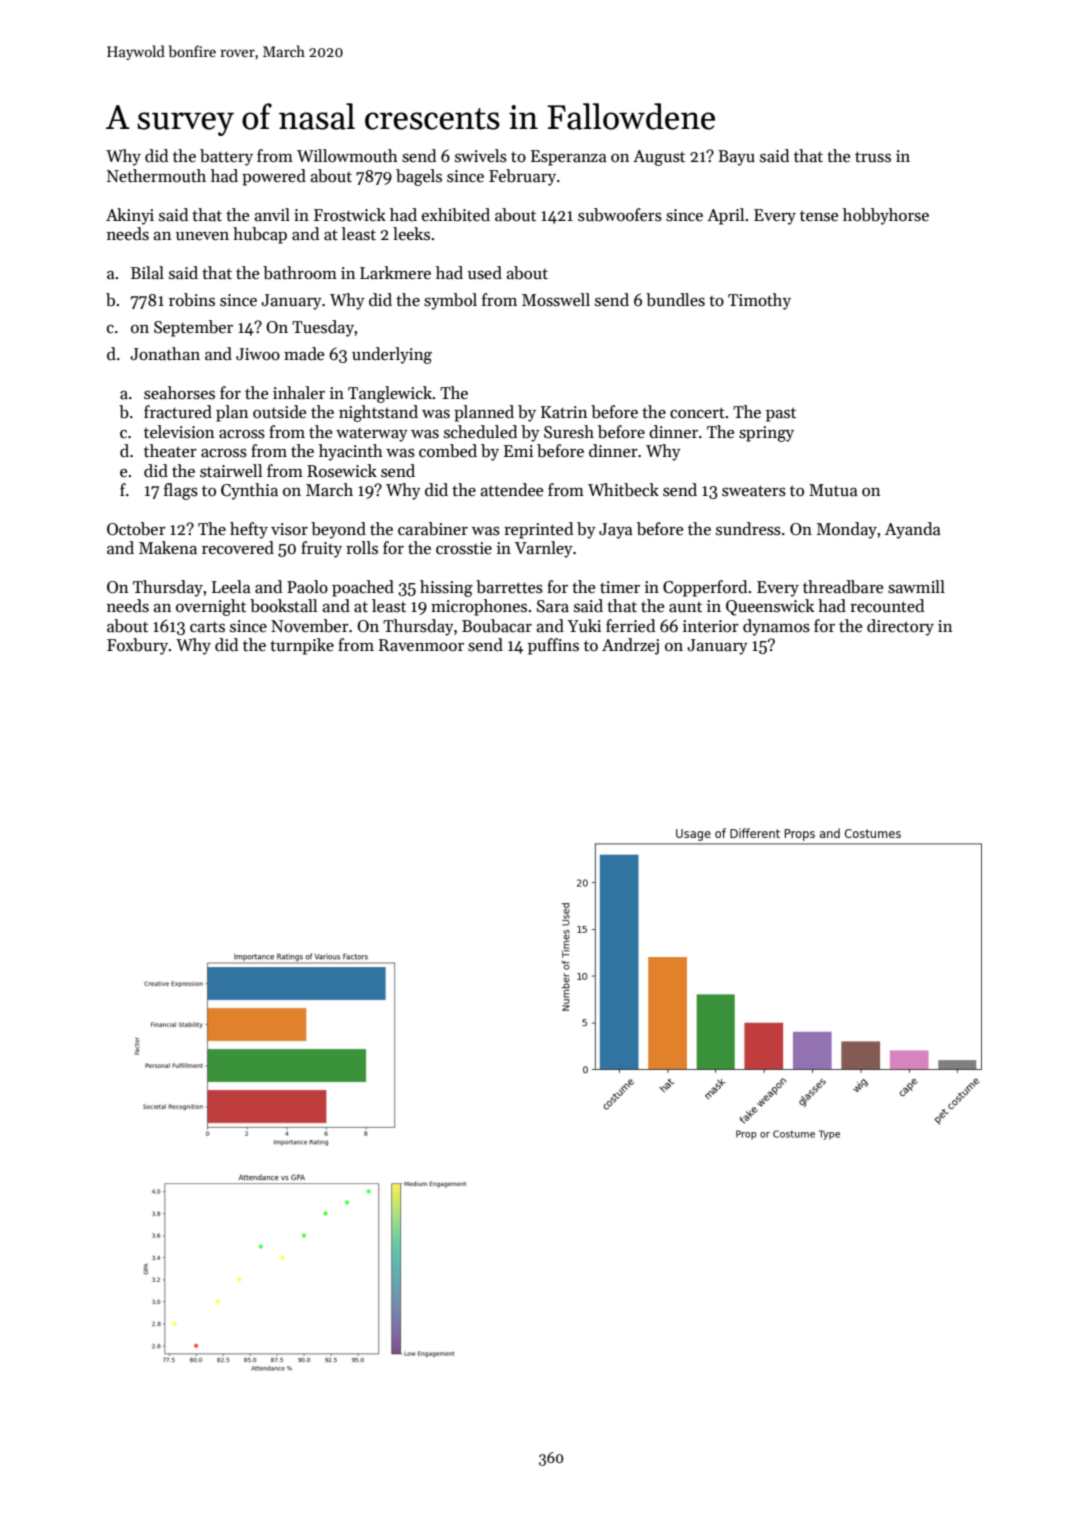 The width and height of the screenshot is (1077, 1529). Describe the element at coordinates (390, 394) in the screenshot. I see `Tanglewick` at that location.
